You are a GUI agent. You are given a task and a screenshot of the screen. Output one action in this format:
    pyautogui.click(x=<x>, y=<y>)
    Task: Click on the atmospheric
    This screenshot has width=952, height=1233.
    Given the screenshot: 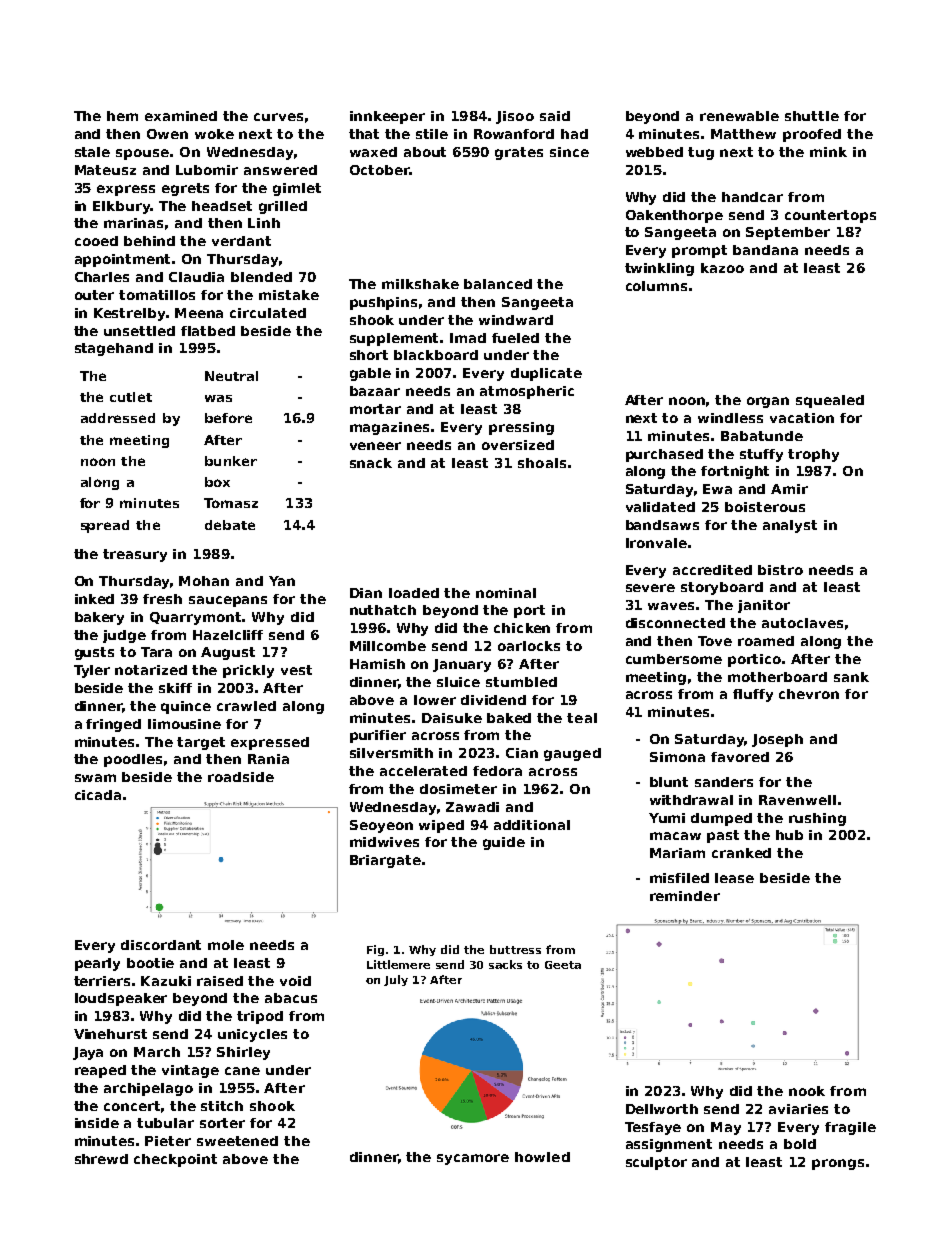 What is the action you would take?
    pyautogui.click(x=527, y=392)
